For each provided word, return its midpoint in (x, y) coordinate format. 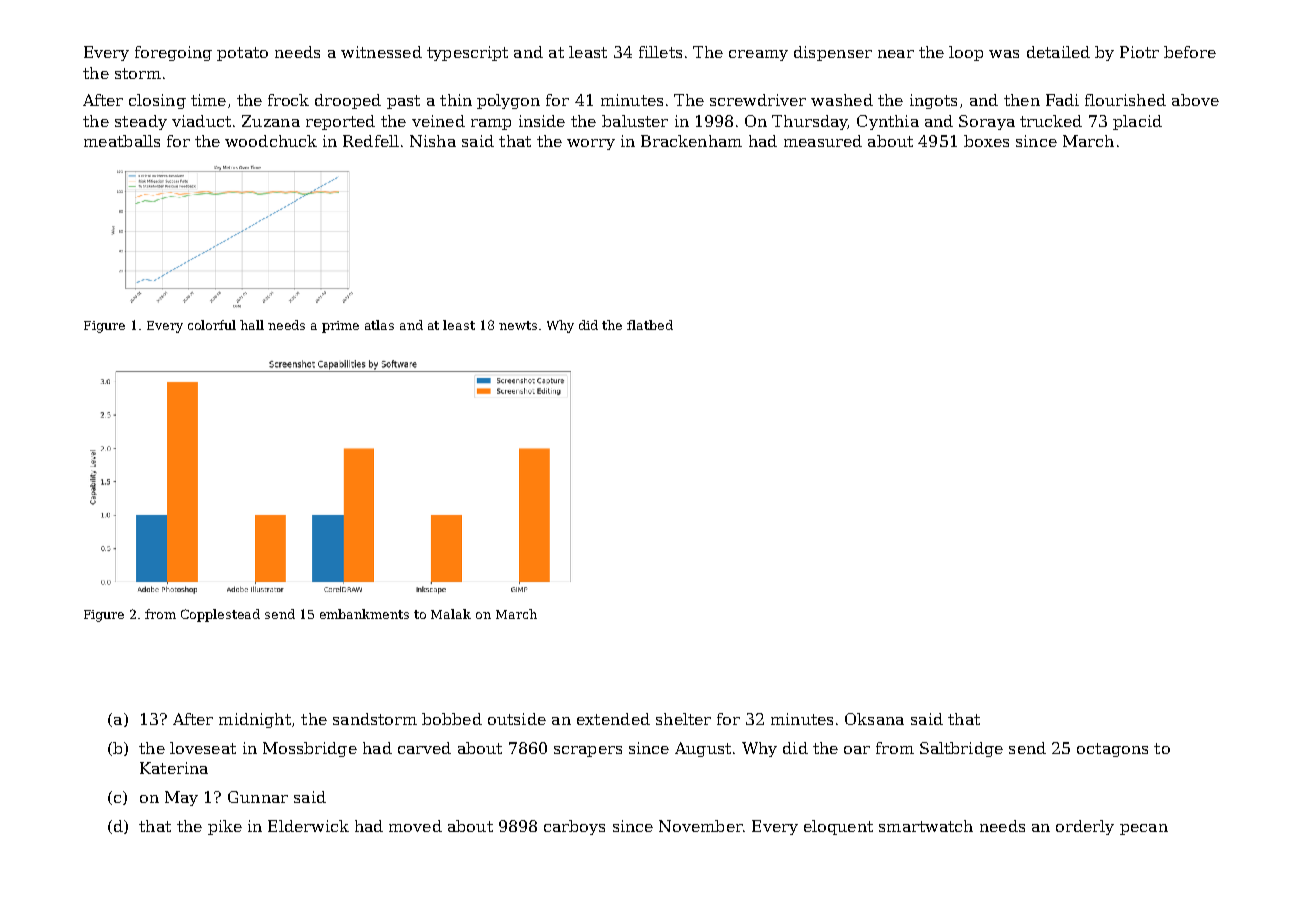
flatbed (650, 325)
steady (141, 122)
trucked (1051, 121)
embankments (364, 614)
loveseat (203, 748)
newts (518, 325)
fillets (660, 52)
